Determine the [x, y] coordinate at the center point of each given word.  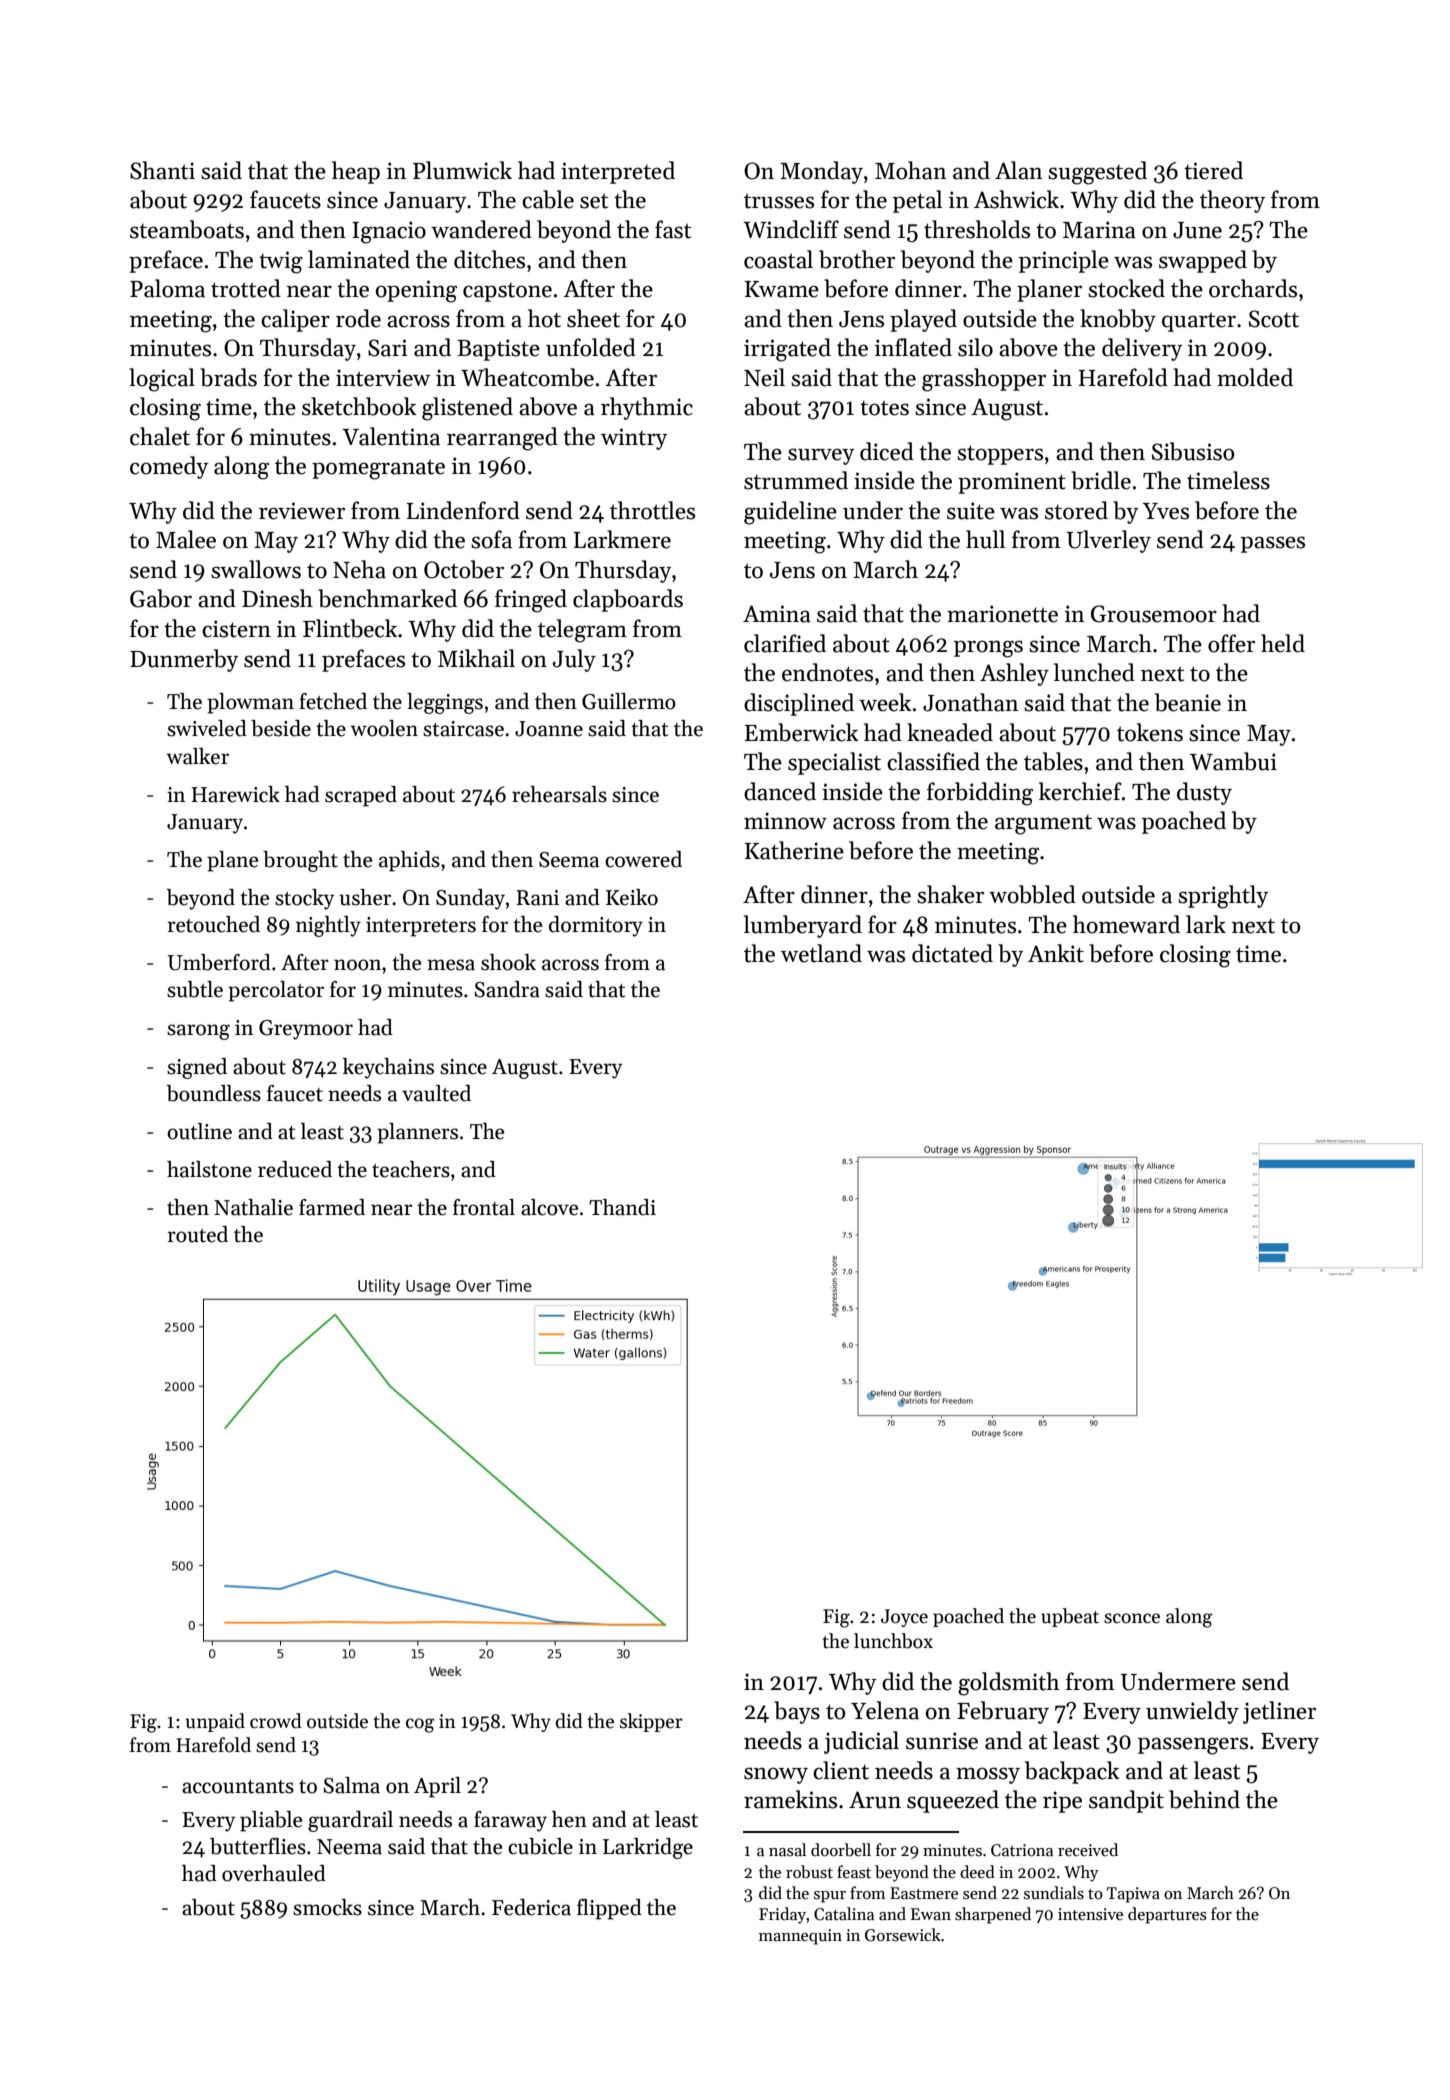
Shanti [162, 170]
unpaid [215, 1722]
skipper [651, 1722]
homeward [1126, 924]
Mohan [911, 170]
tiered [1213, 170]
